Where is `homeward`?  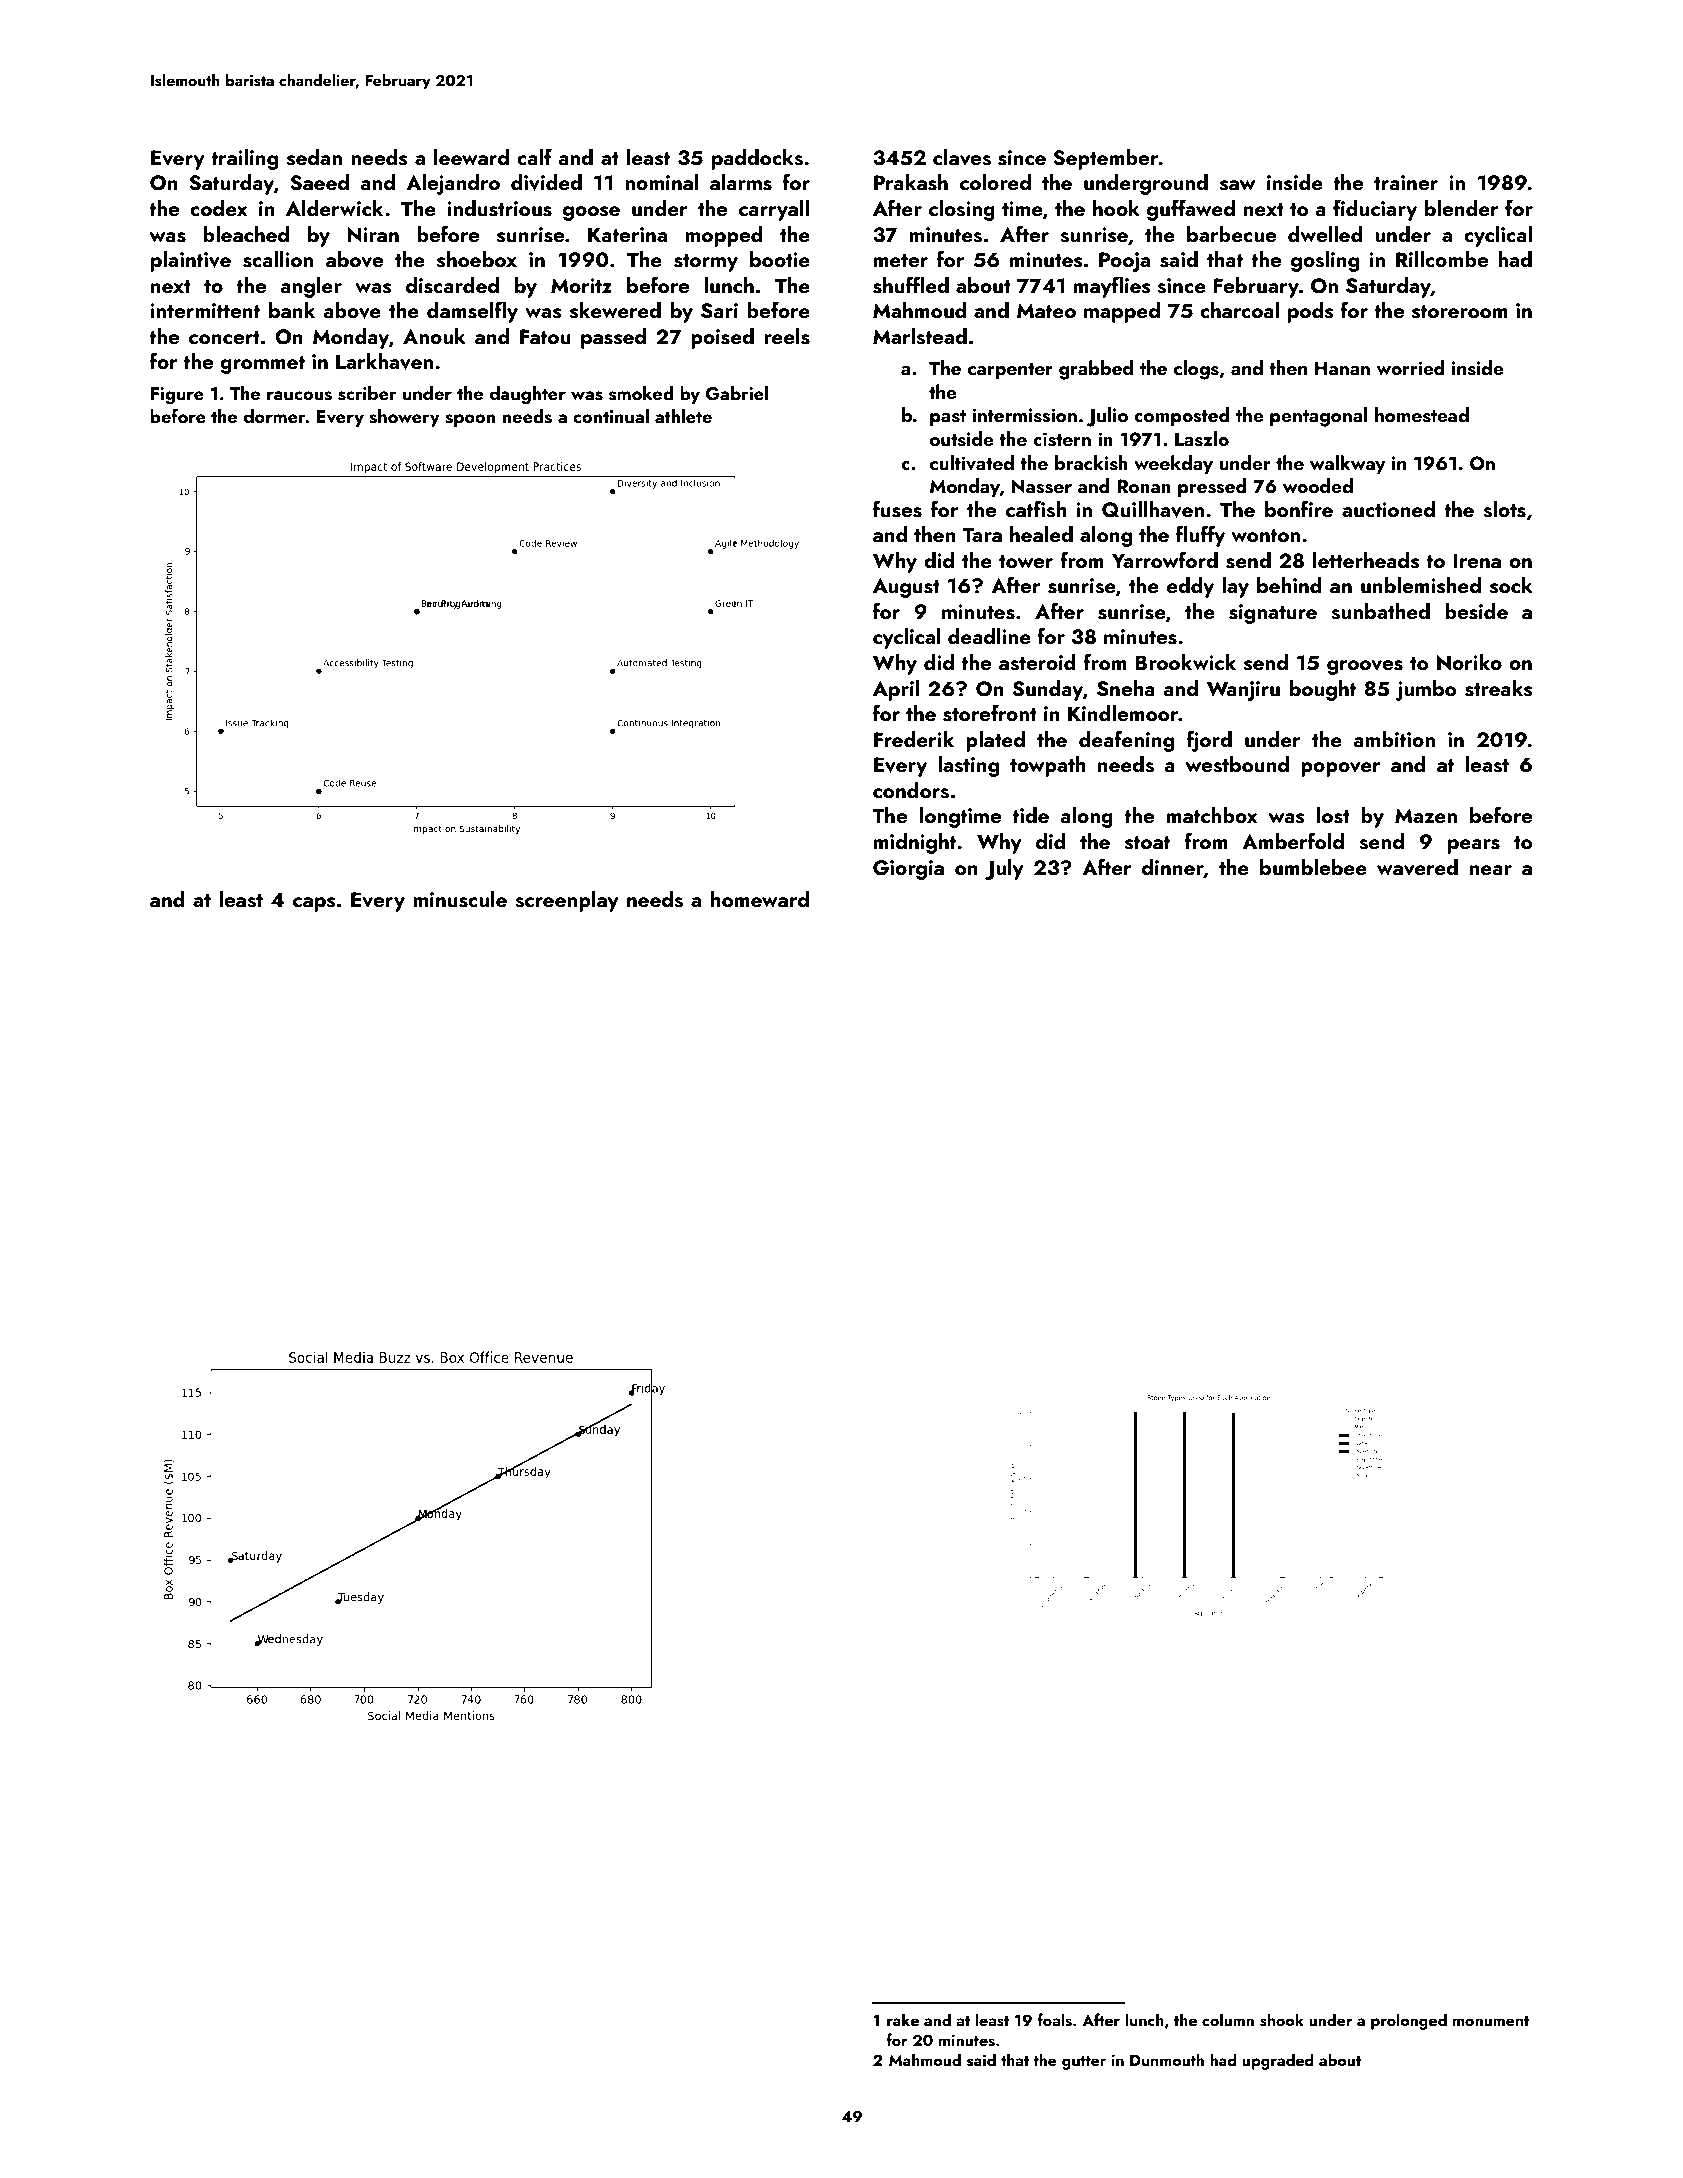
homeward is located at coordinates (760, 899).
